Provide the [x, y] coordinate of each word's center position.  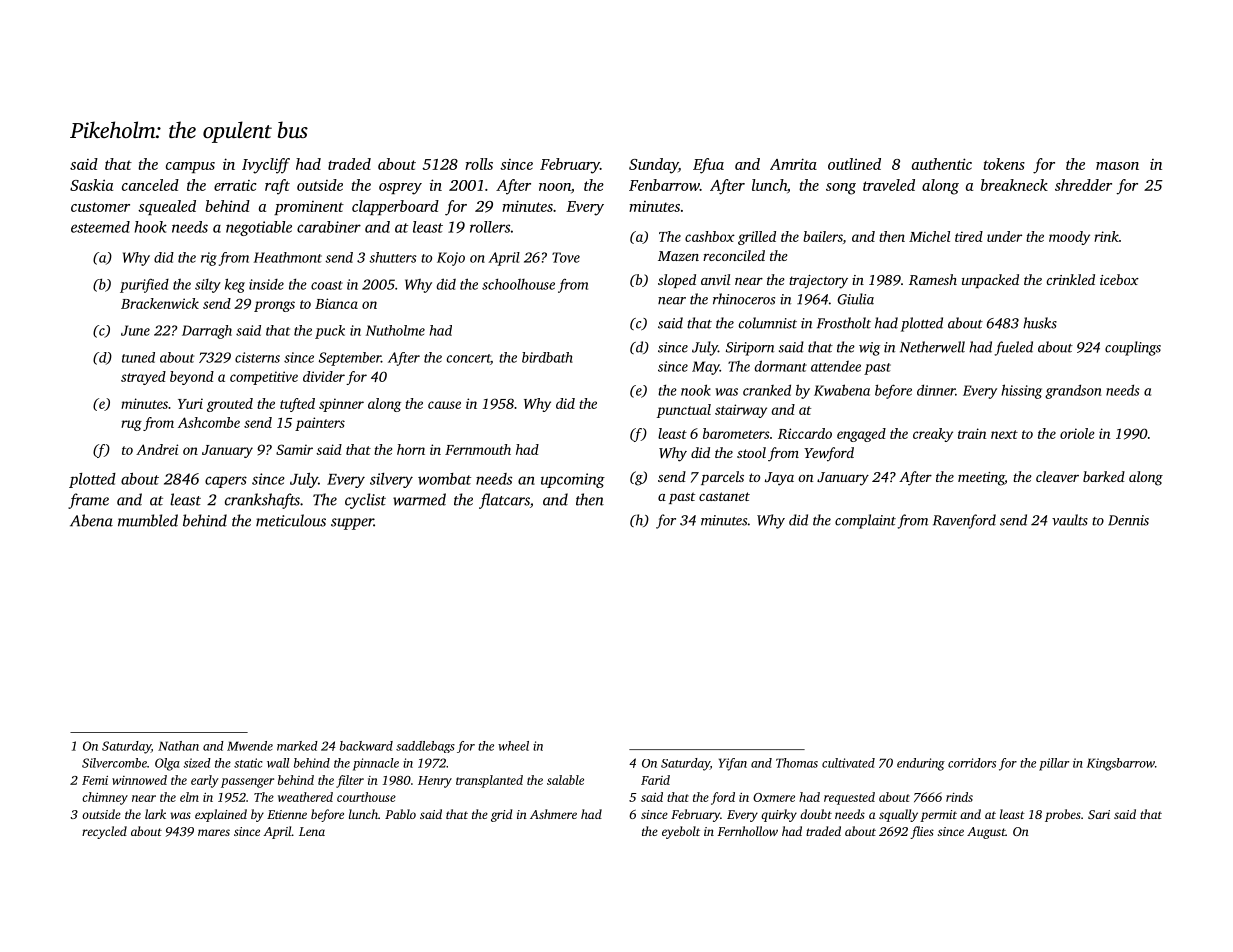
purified [144, 286]
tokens [1004, 164]
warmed [419, 499]
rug [131, 425]
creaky [933, 435]
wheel [513, 746]
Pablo [400, 814]
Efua [708, 166]
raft [277, 187]
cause [444, 405]
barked [1104, 476]
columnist [767, 323]
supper [352, 524]
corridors [972, 763]
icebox [1119, 279]
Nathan [178, 746]
